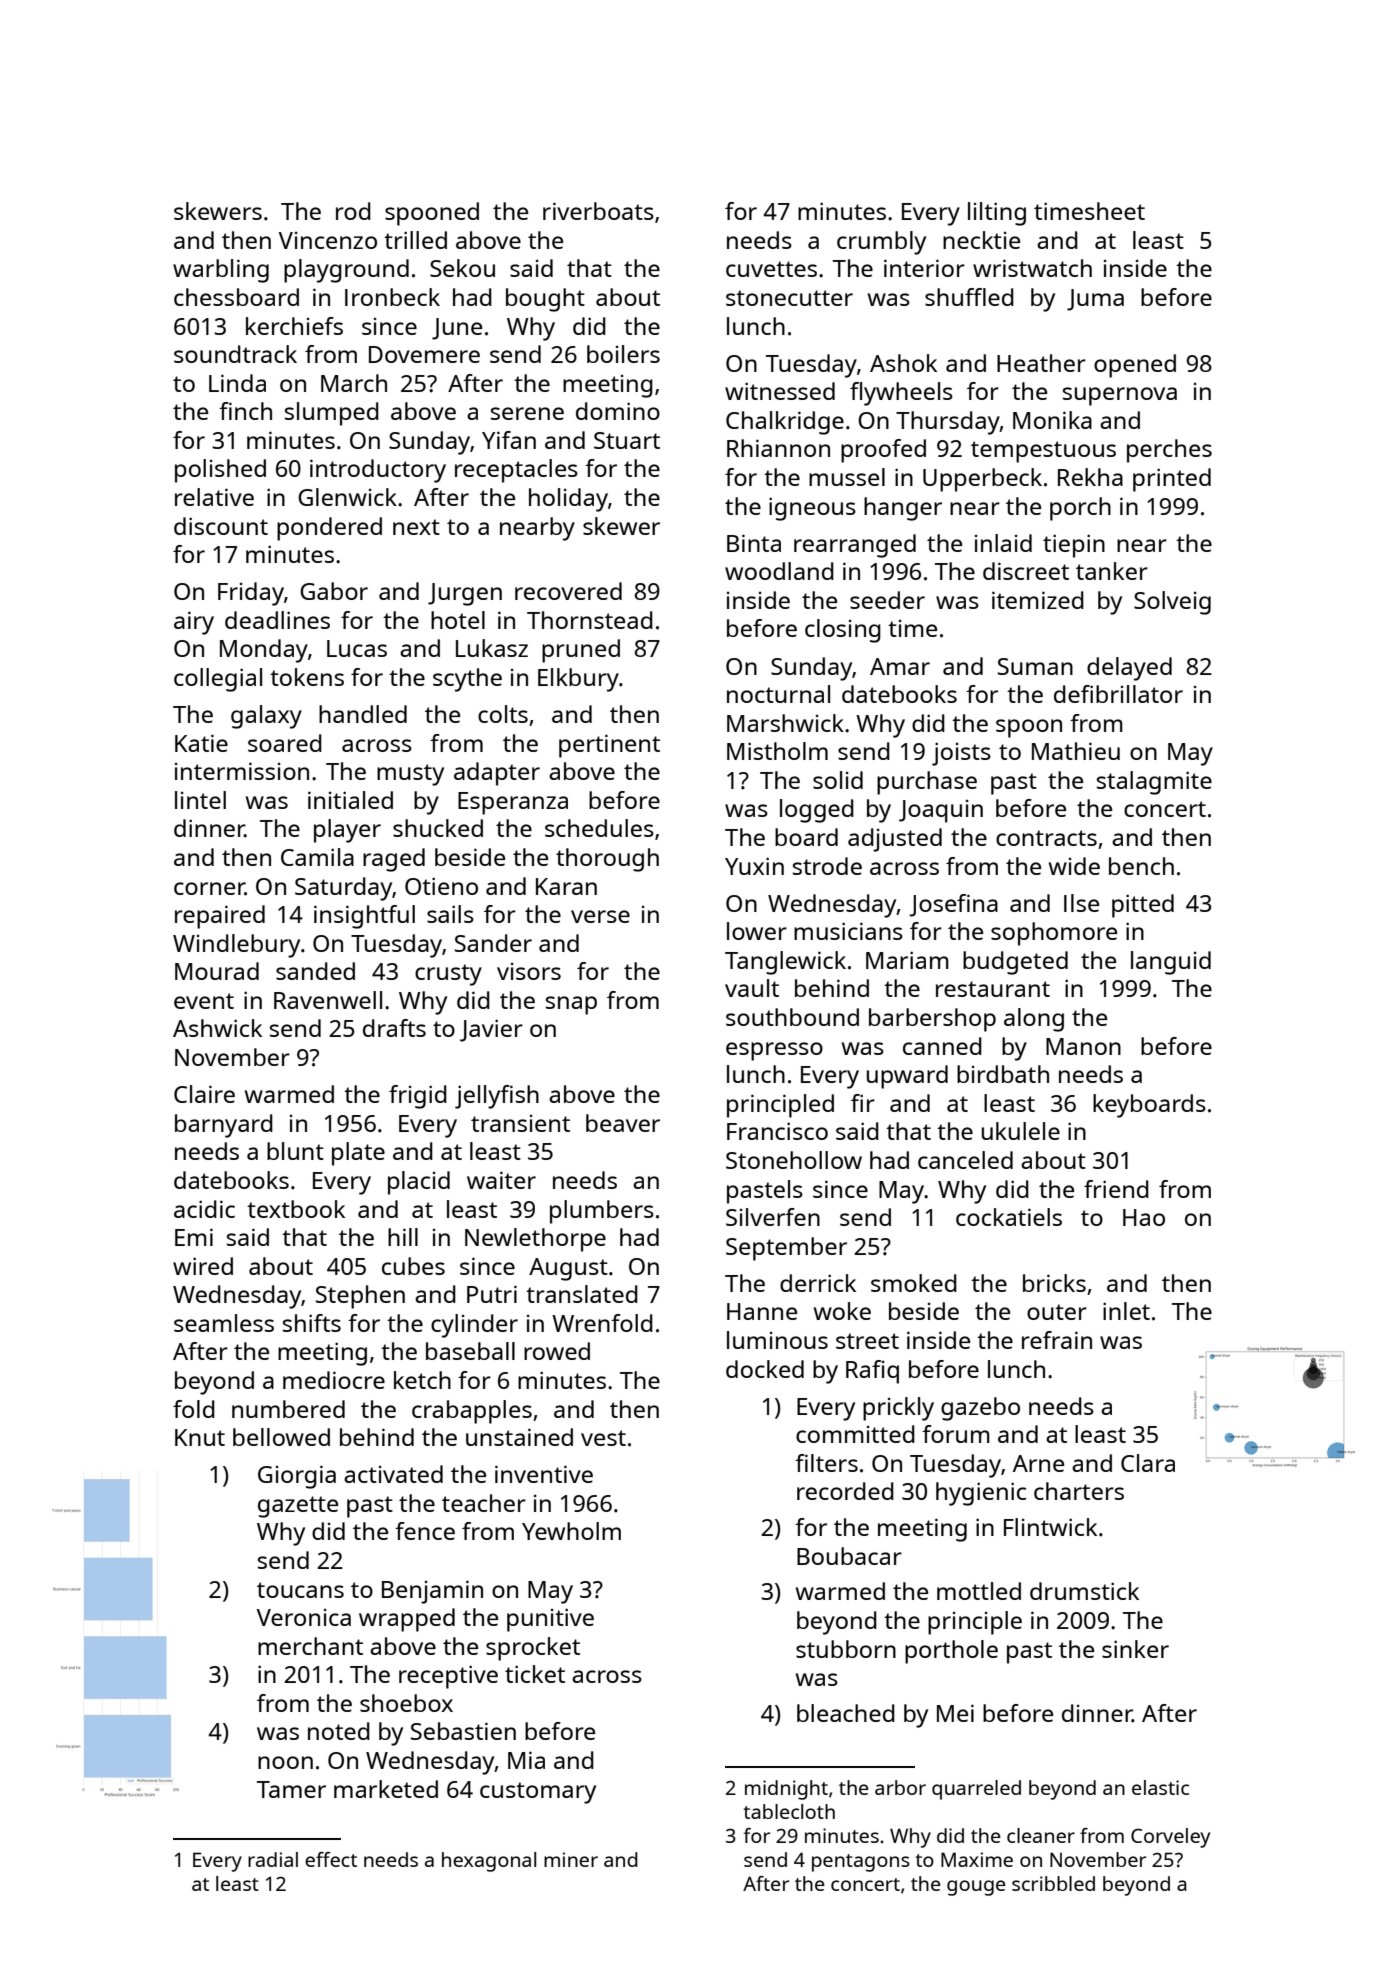 Image resolution: width=1386 pixels, height=1969 pixels. Describe the element at coordinates (273, 1859) in the image. I see `radial` at that location.
